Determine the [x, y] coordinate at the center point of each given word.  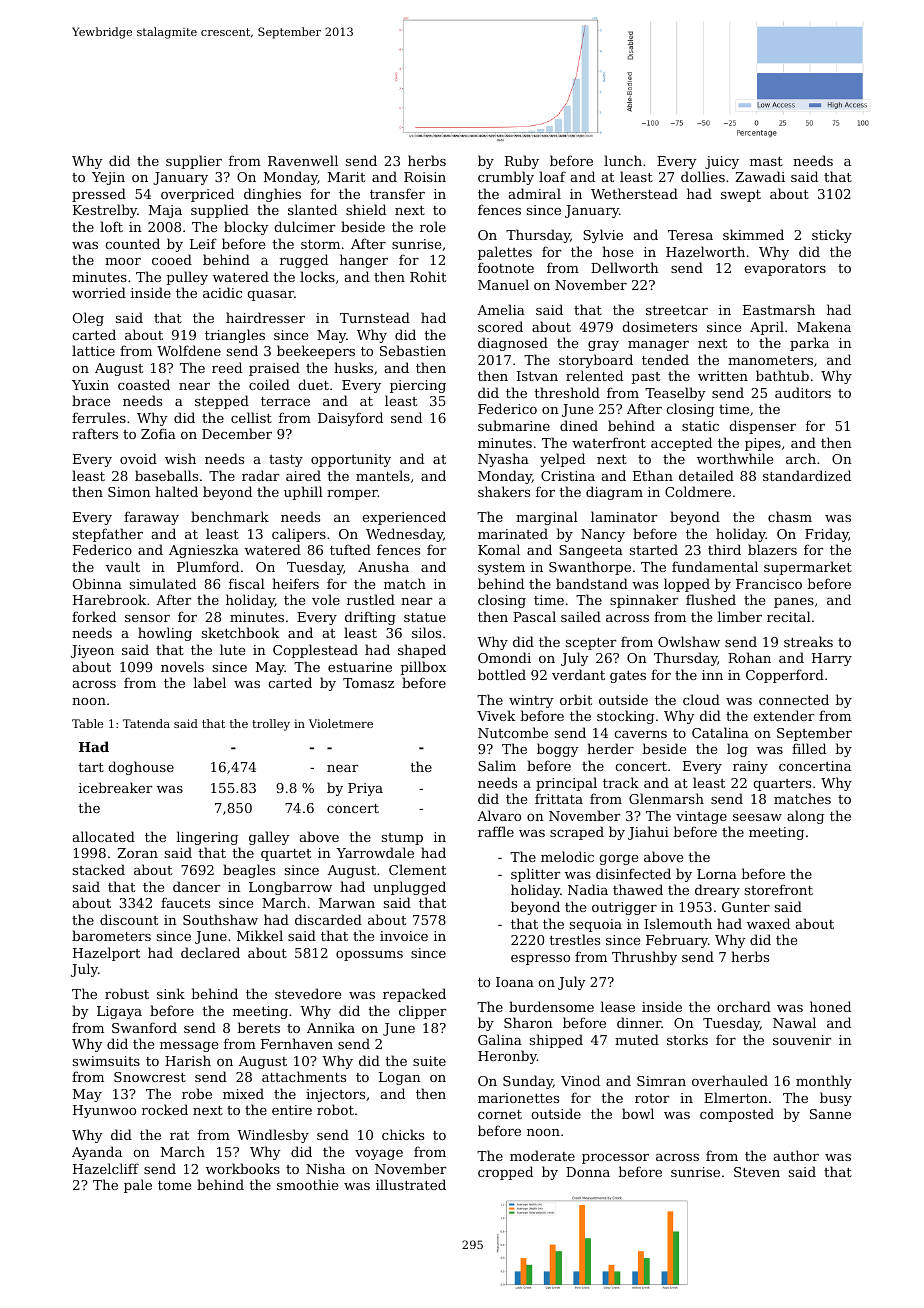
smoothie [307, 1184]
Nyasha [503, 460]
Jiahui [648, 833]
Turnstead [375, 317]
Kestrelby [105, 211]
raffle [496, 831]
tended [665, 359]
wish [180, 458]
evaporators [785, 270]
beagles [249, 871]
